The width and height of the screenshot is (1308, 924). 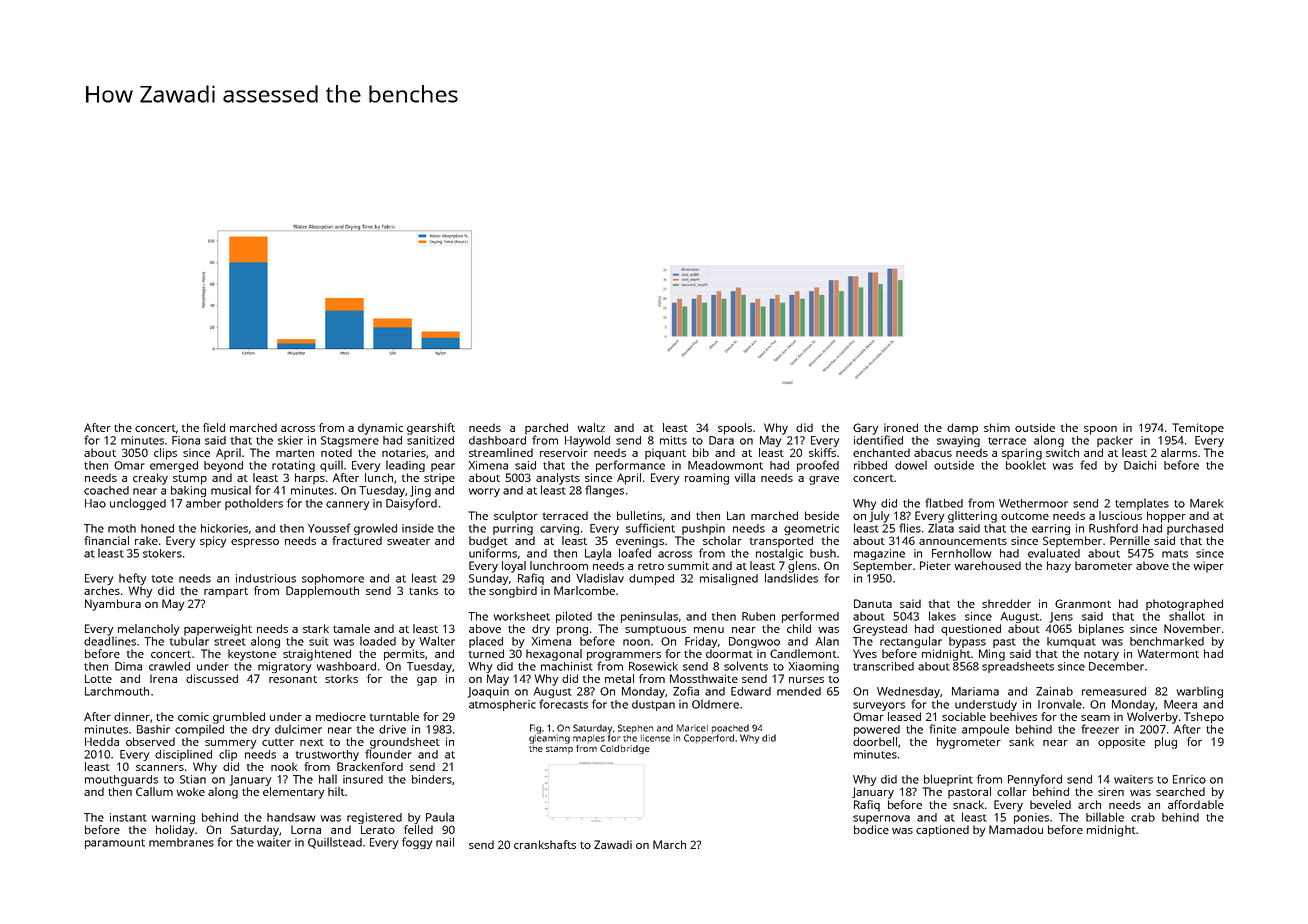 What do you see at coordinates (423, 590) in the screenshot?
I see `tanks` at bounding box center [423, 590].
